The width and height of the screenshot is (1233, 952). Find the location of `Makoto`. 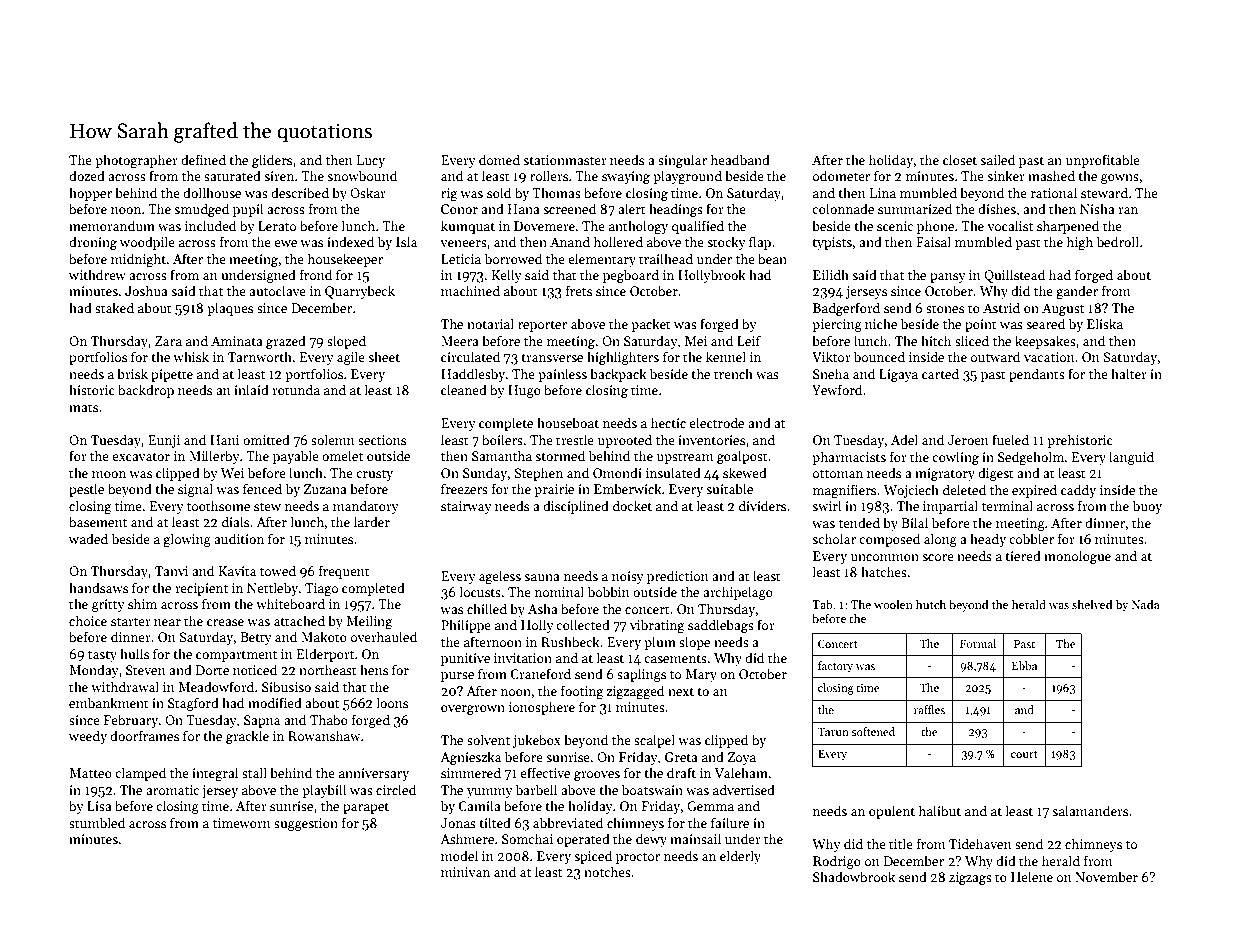

Makoto is located at coordinates (324, 636).
